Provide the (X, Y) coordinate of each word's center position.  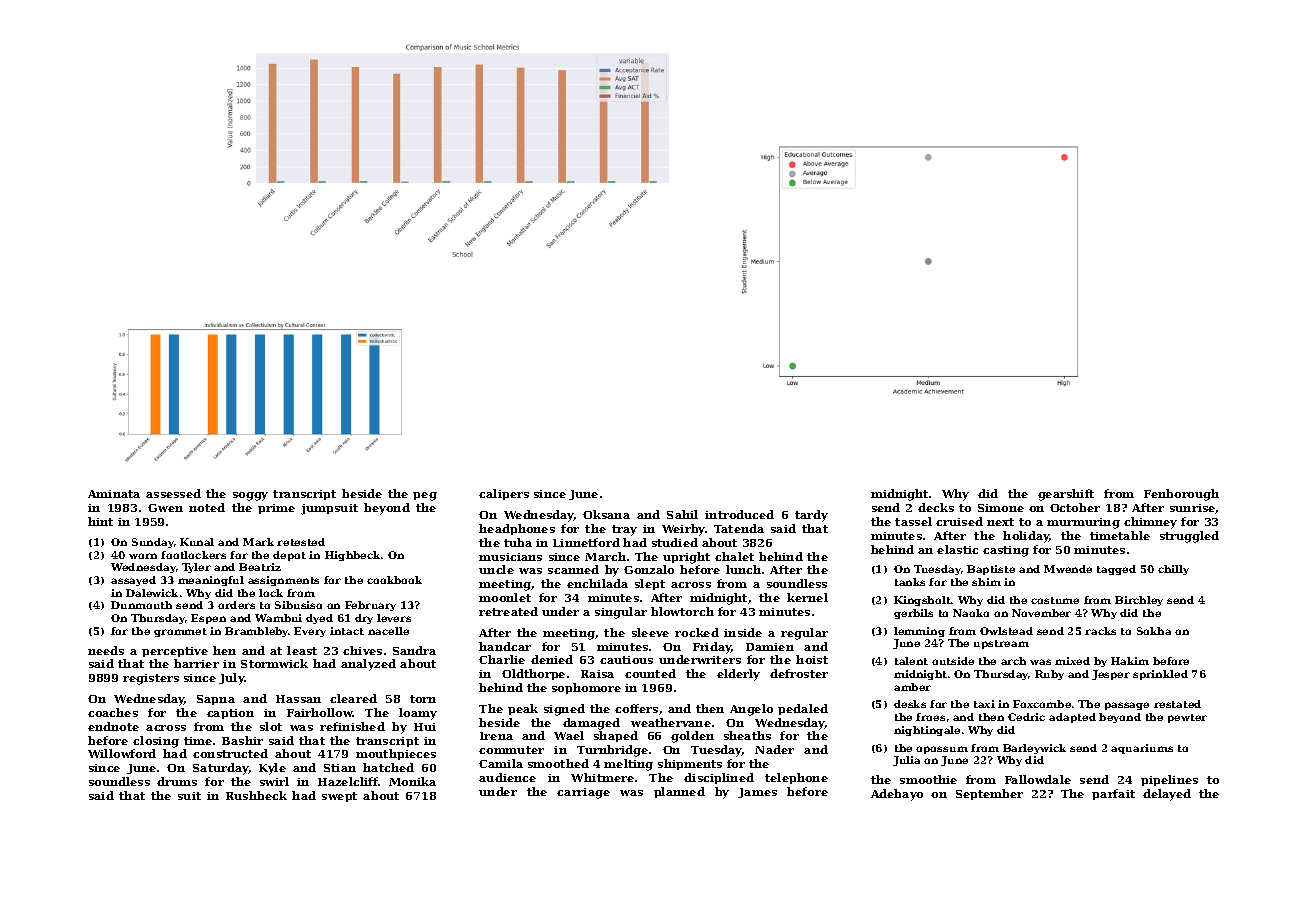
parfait (1113, 794)
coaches (113, 712)
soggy (250, 496)
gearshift (1066, 495)
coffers (636, 708)
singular (621, 613)
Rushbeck (256, 795)
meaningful (211, 581)
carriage (583, 793)
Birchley (1139, 601)
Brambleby (257, 632)
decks (936, 507)
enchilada (597, 583)
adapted (1072, 718)
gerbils (913, 614)
